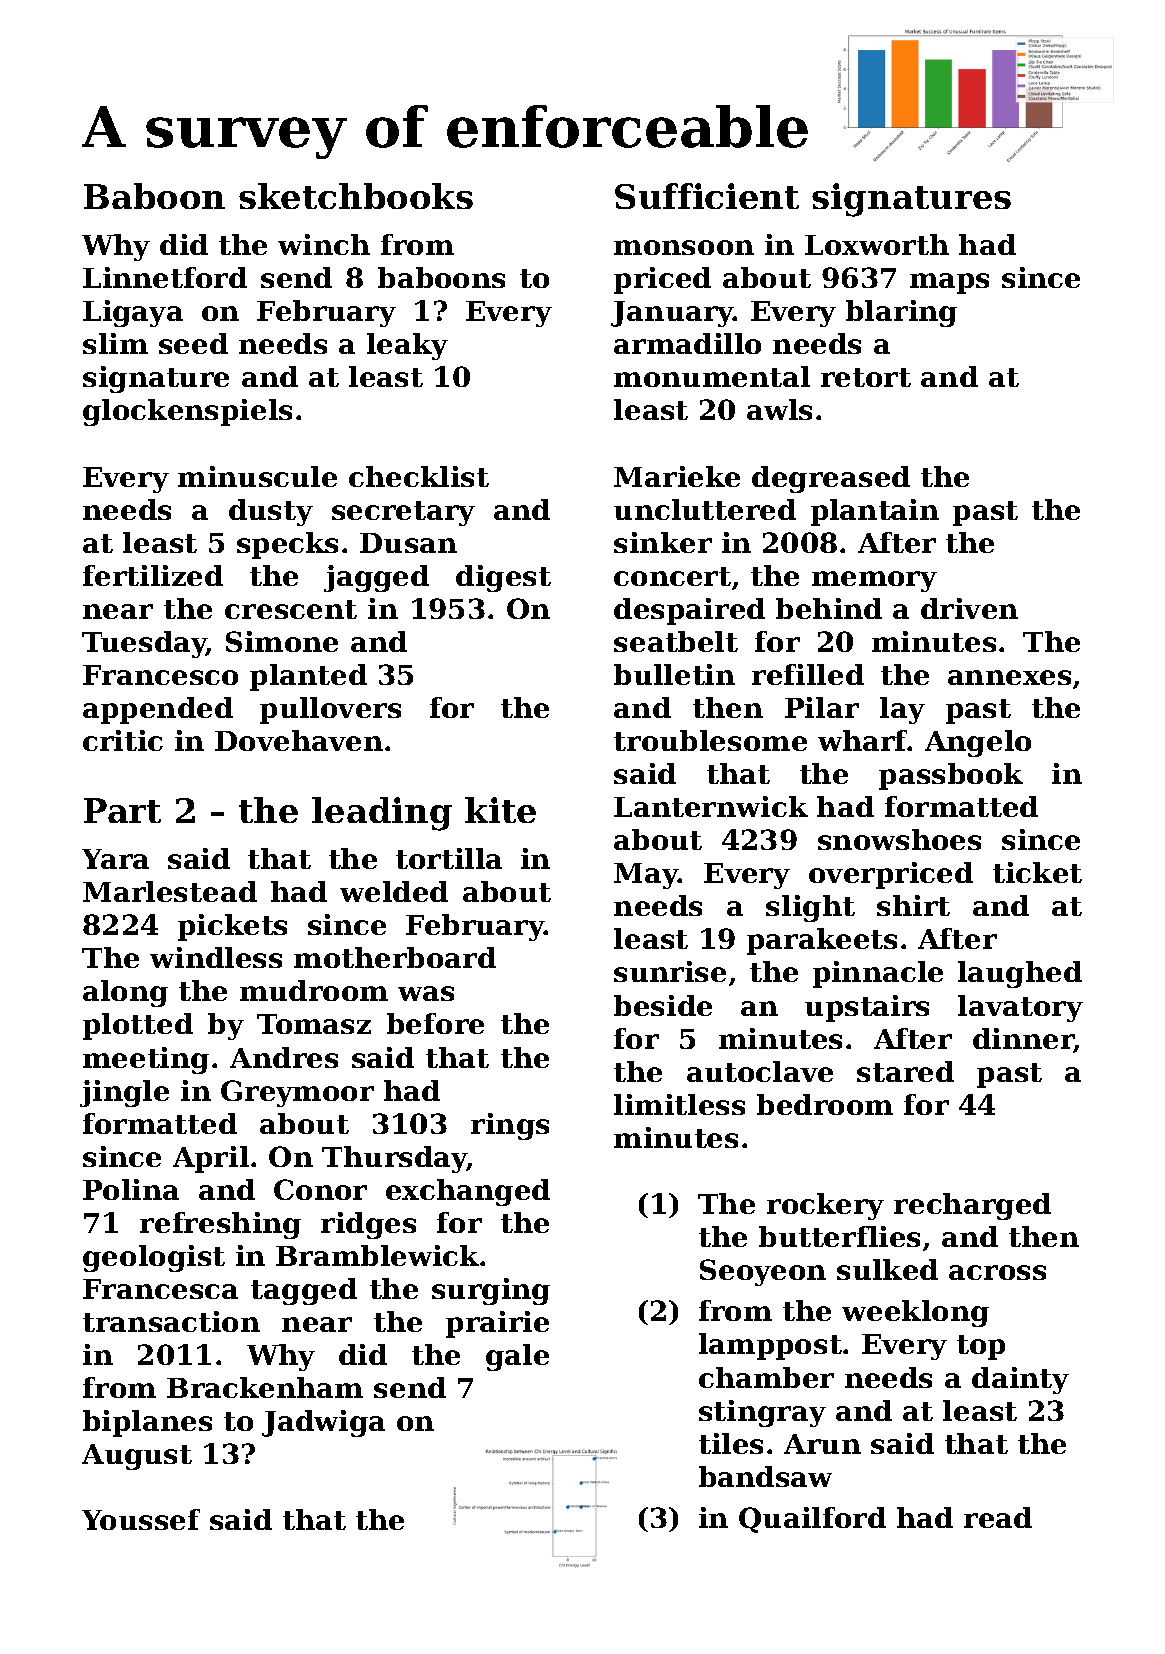  I want to click on Sufficient, so click(707, 196).
